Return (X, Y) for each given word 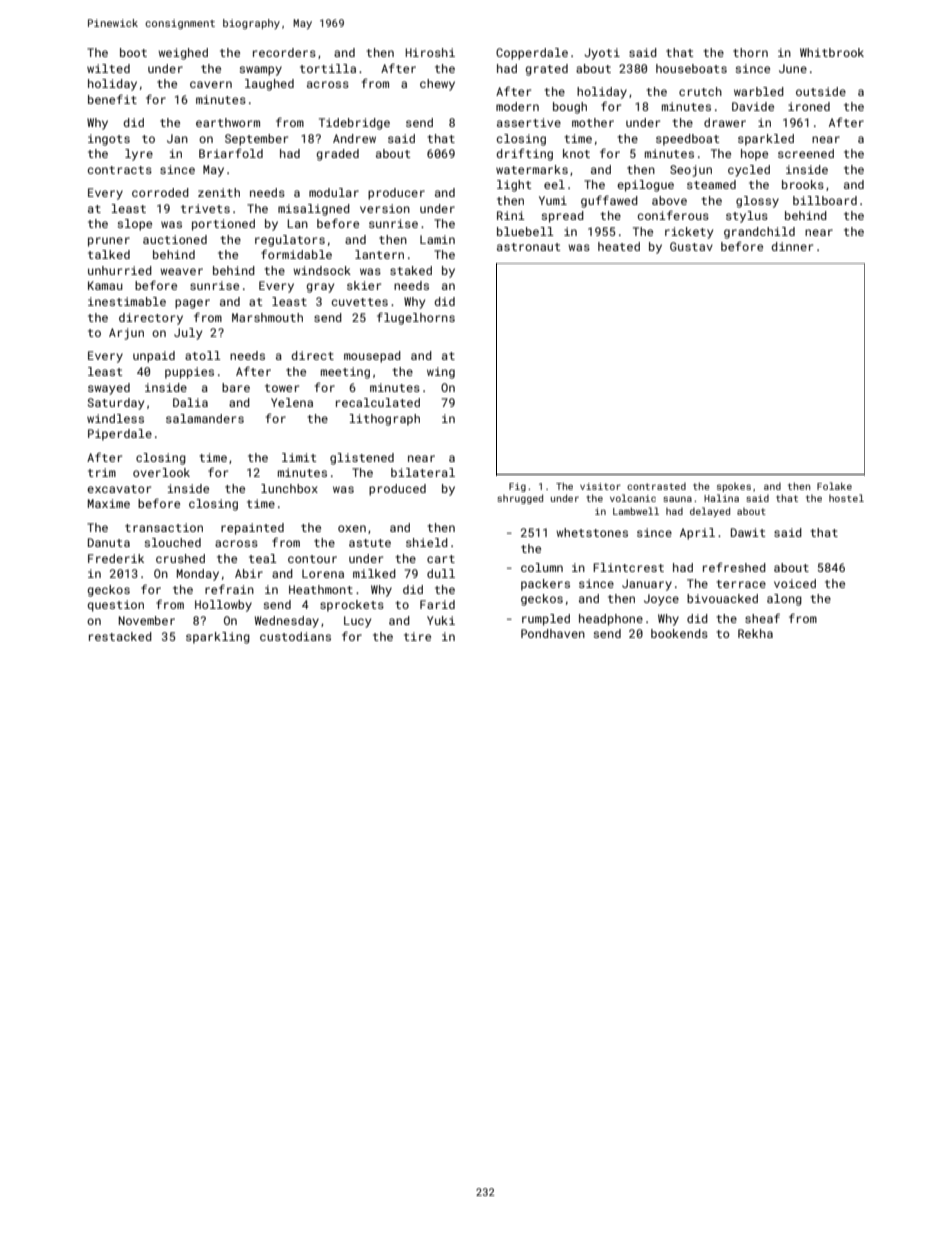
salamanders (205, 418)
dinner (792, 246)
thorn (750, 52)
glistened (362, 459)
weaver (181, 271)
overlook (161, 472)
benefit (112, 99)
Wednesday (287, 622)
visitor (600, 486)
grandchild (759, 233)
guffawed (609, 201)
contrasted (656, 486)
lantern (379, 254)
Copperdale (532, 54)
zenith (219, 192)
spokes (734, 487)
